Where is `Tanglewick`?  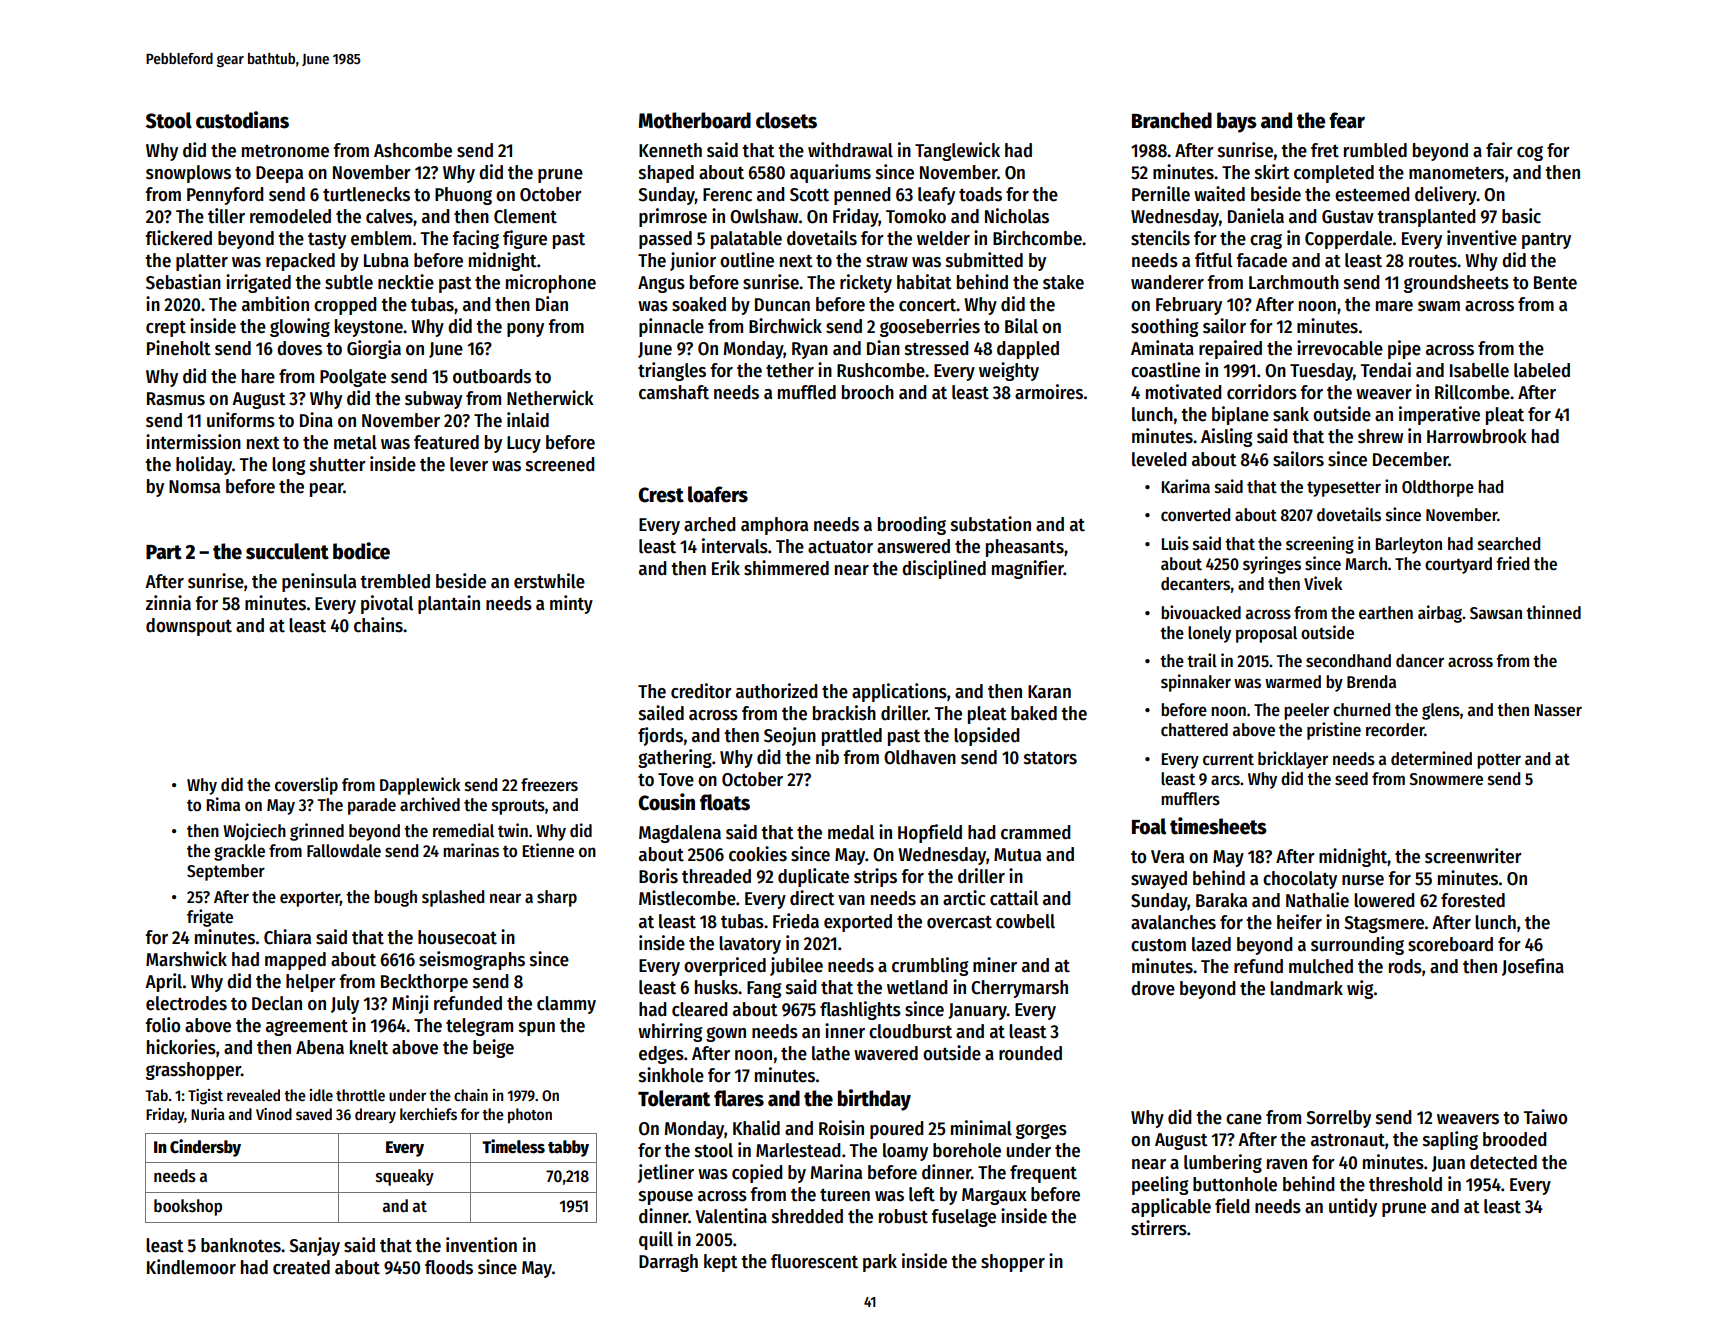
Tanglewick is located at coordinates (957, 151).
